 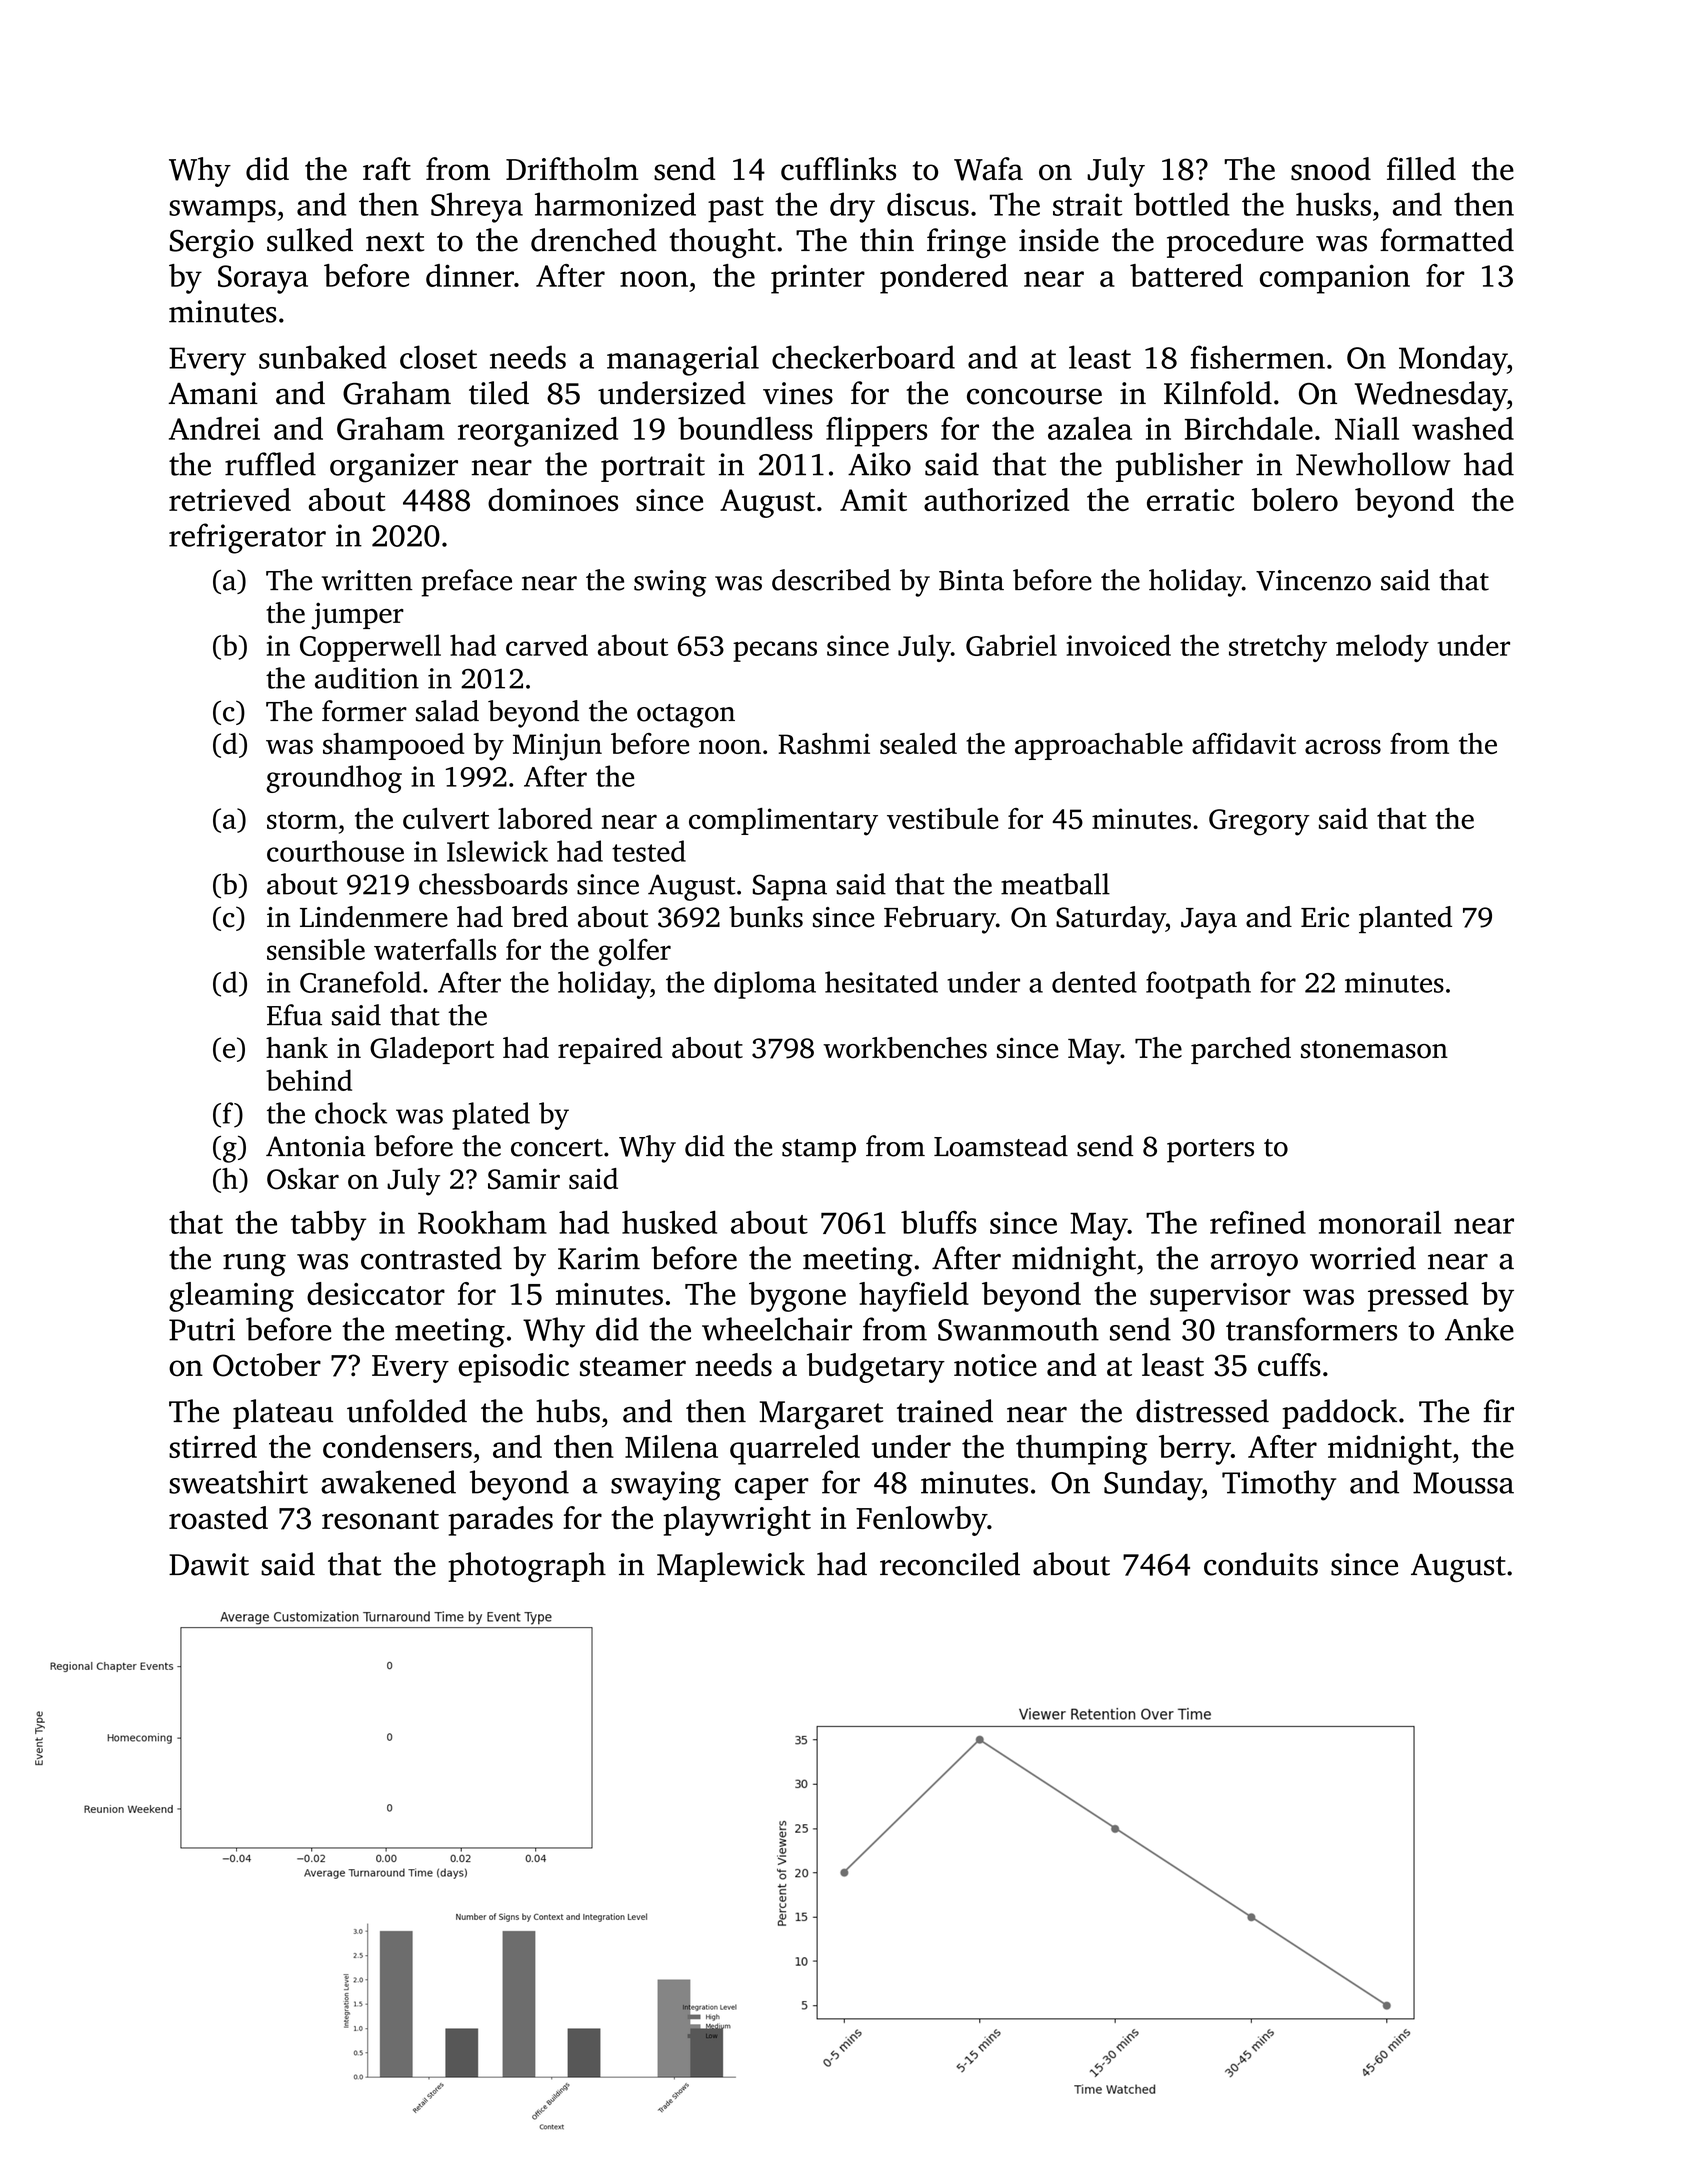 I want to click on bluffs, so click(x=939, y=1222).
